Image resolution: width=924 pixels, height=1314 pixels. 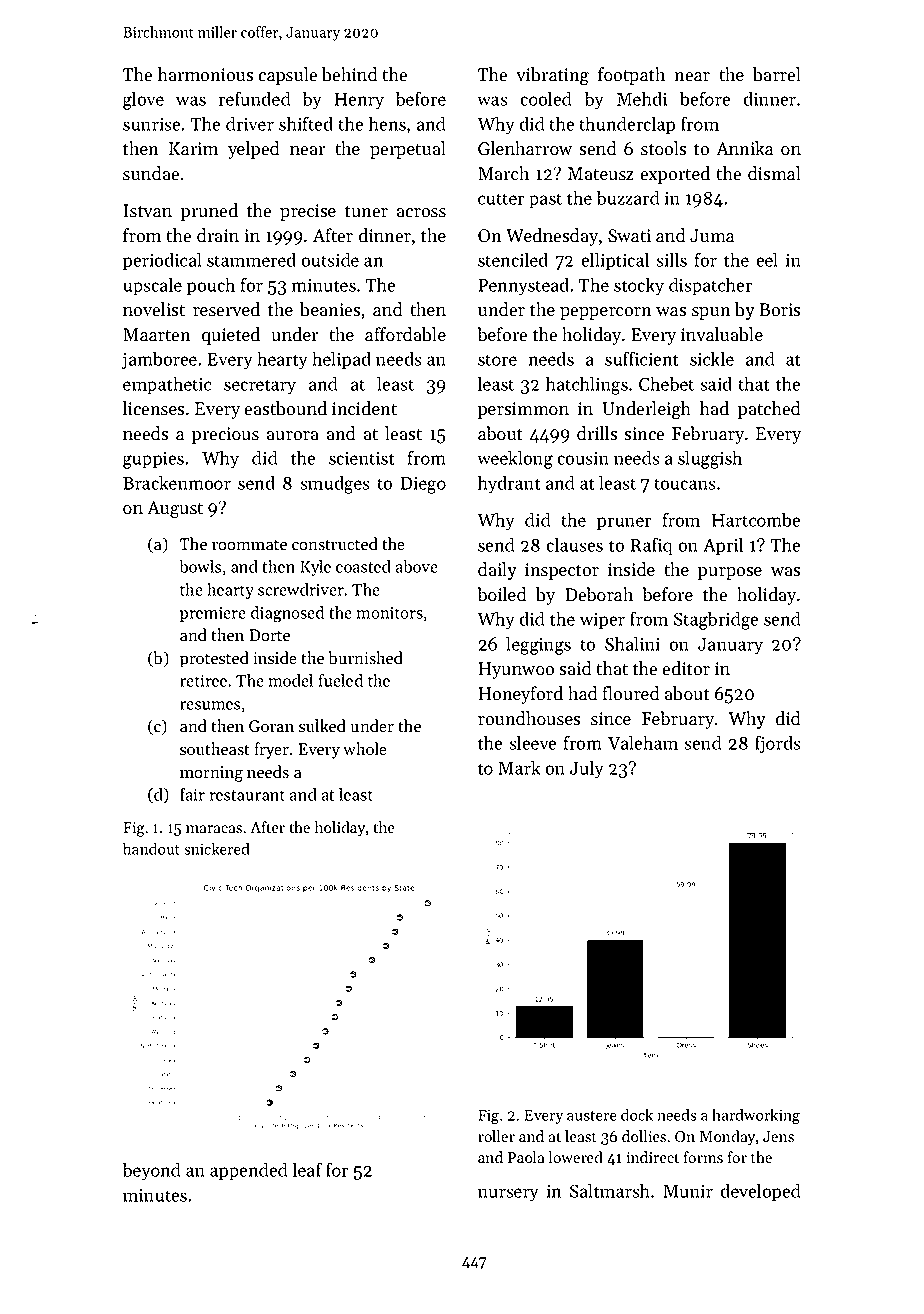 What do you see at coordinates (247, 795) in the screenshot?
I see `restaurant` at bounding box center [247, 795].
